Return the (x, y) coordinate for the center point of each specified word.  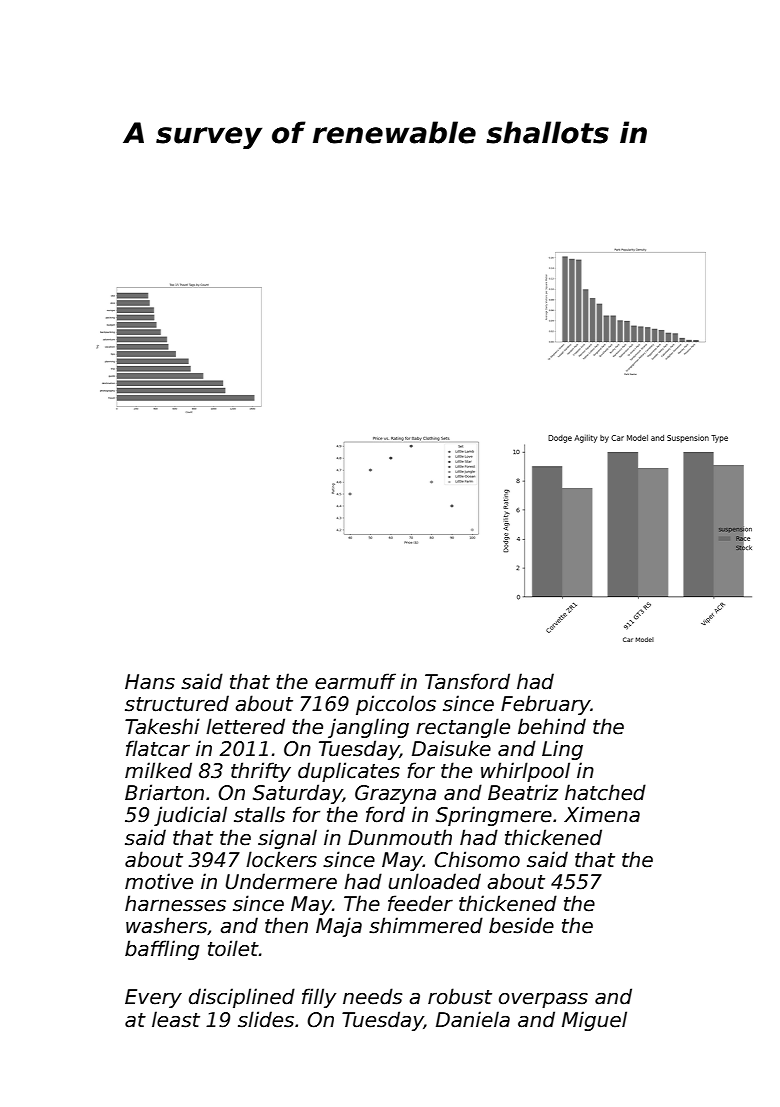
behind (552, 726)
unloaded (434, 881)
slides (266, 1019)
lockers (281, 859)
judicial (190, 816)
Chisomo (477, 859)
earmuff (355, 681)
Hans (150, 682)
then (286, 925)
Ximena (602, 814)
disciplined (242, 998)
